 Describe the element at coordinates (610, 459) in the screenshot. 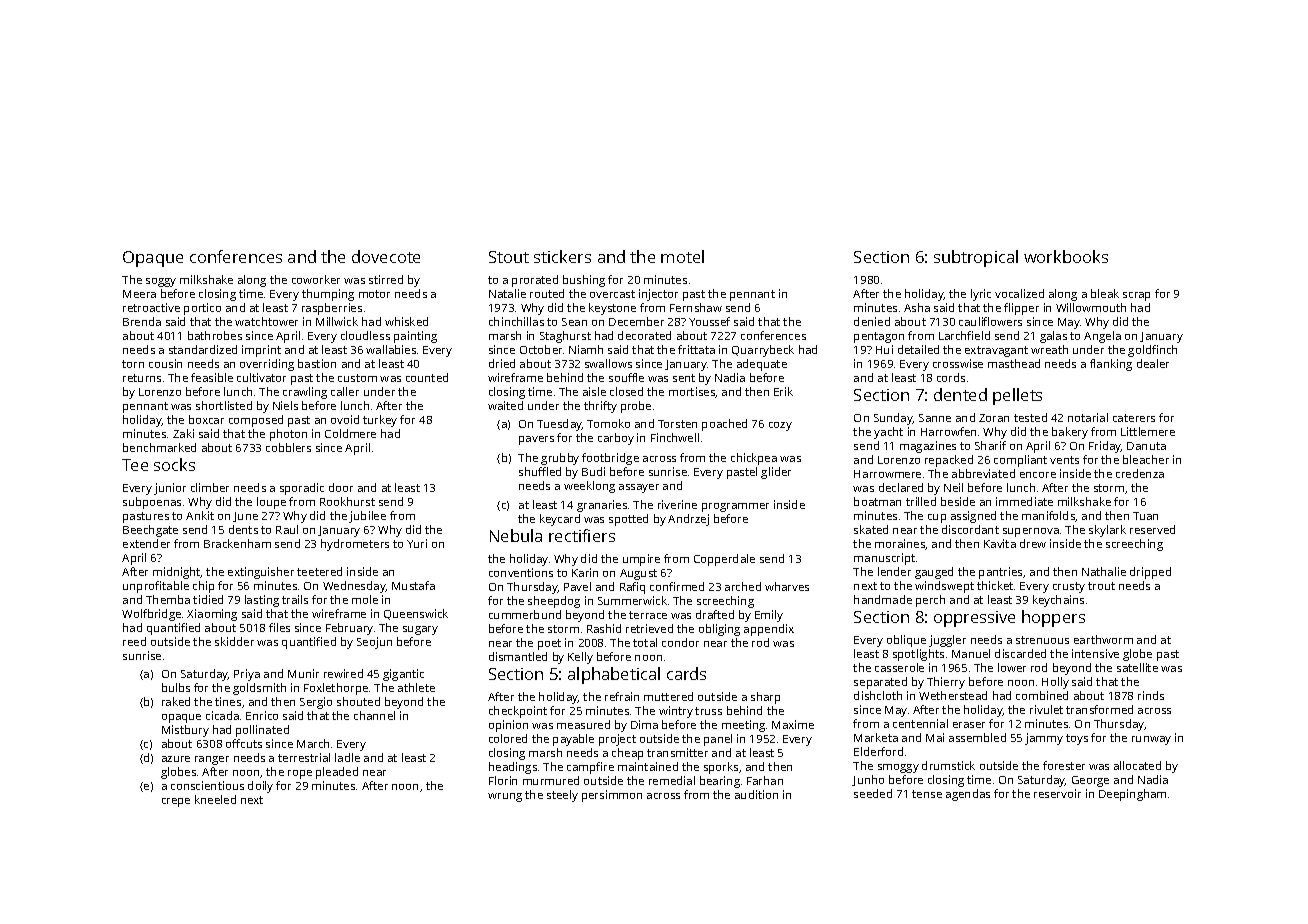

I see `footbridge` at that location.
